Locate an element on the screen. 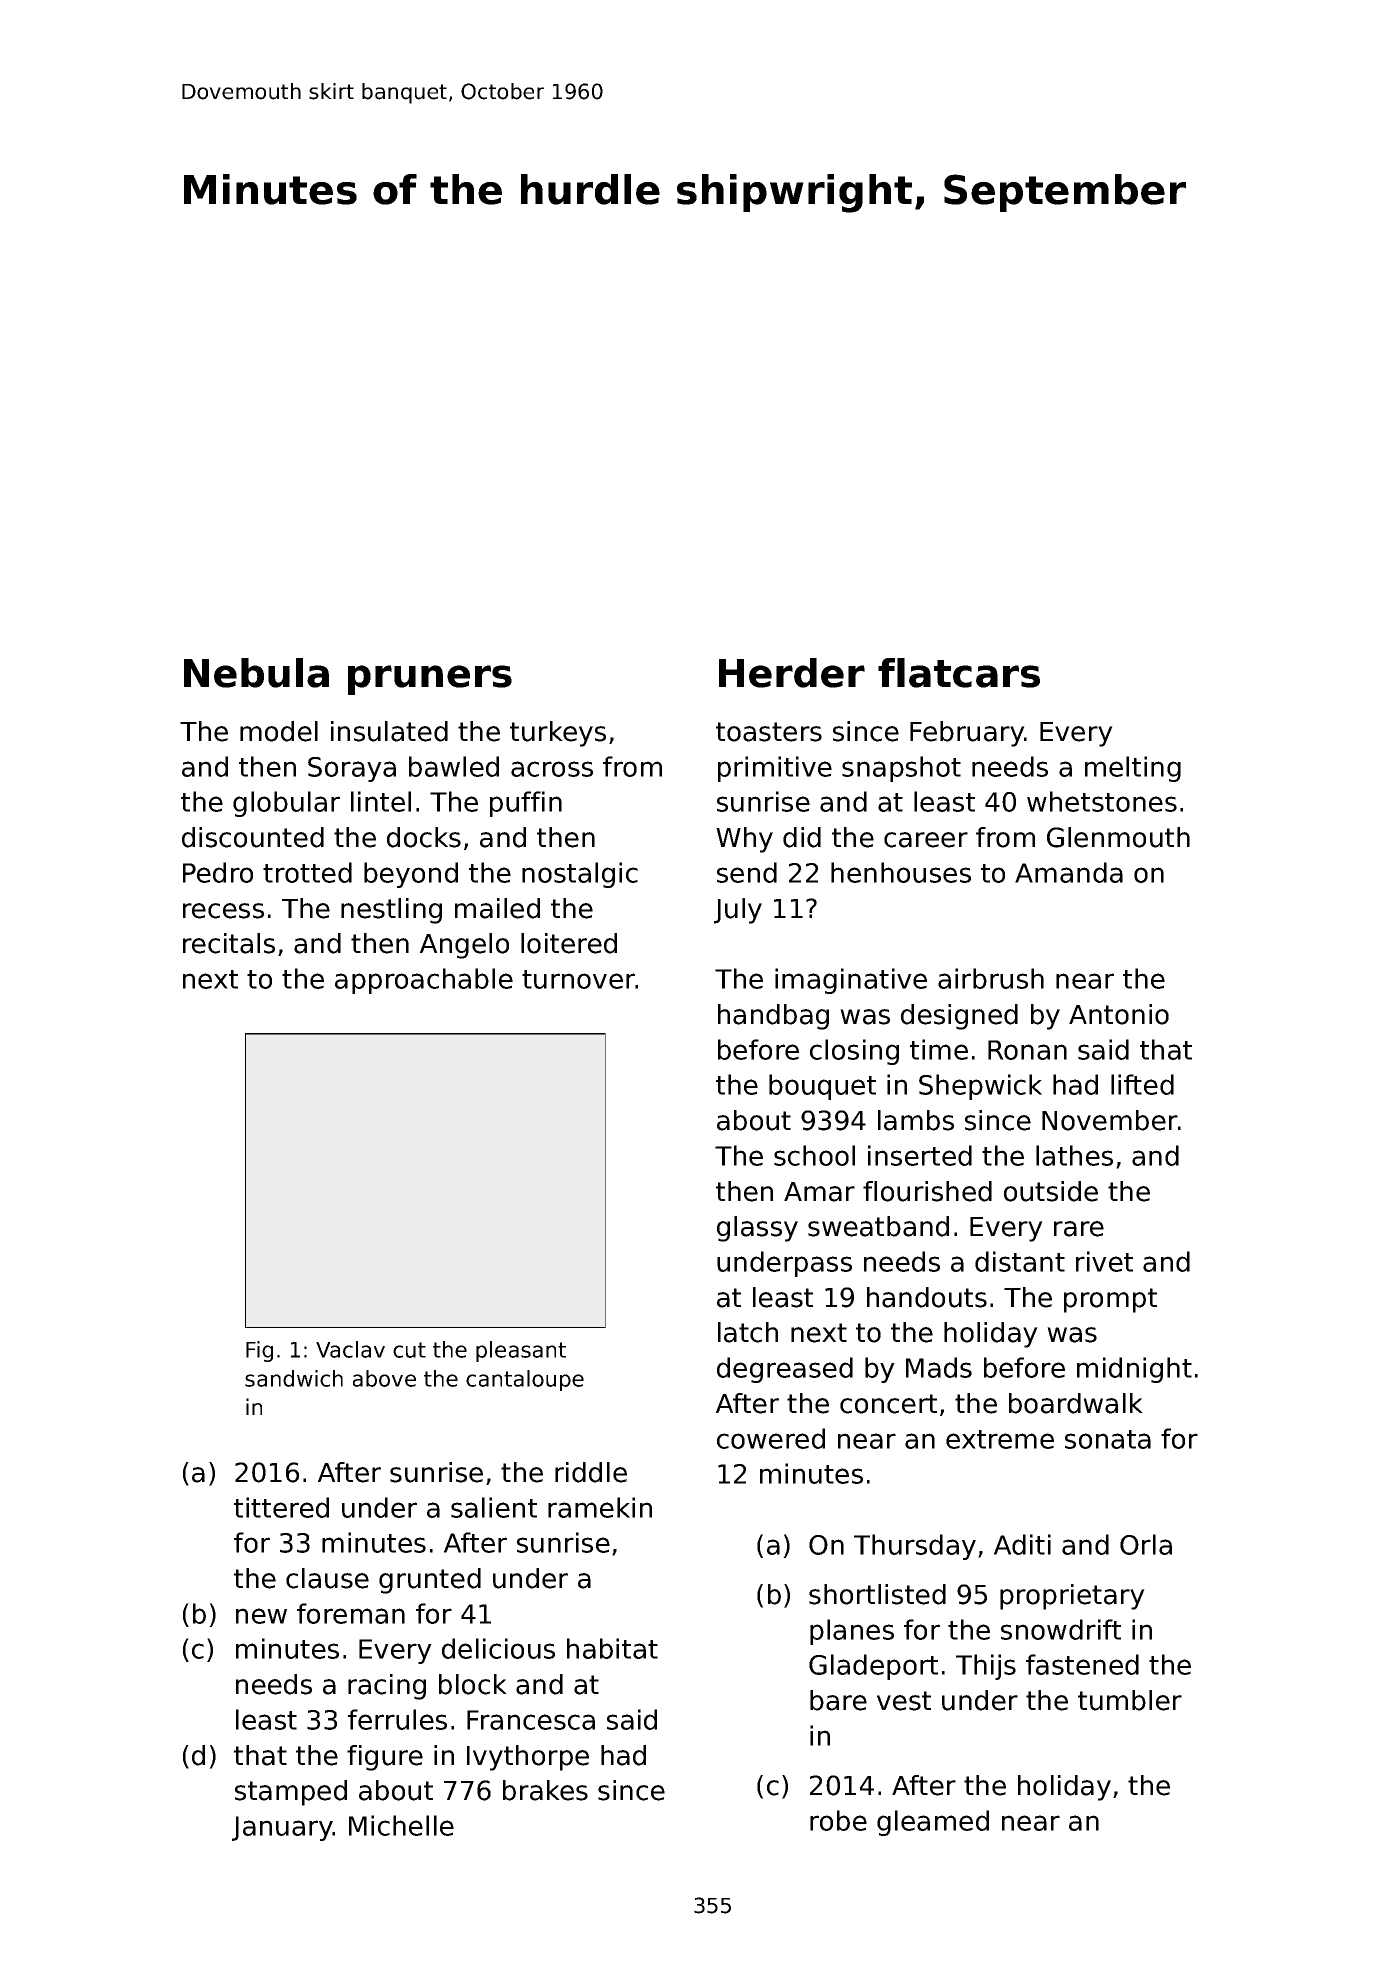 This screenshot has height=1969, width=1386. airbrush is located at coordinates (991, 978).
